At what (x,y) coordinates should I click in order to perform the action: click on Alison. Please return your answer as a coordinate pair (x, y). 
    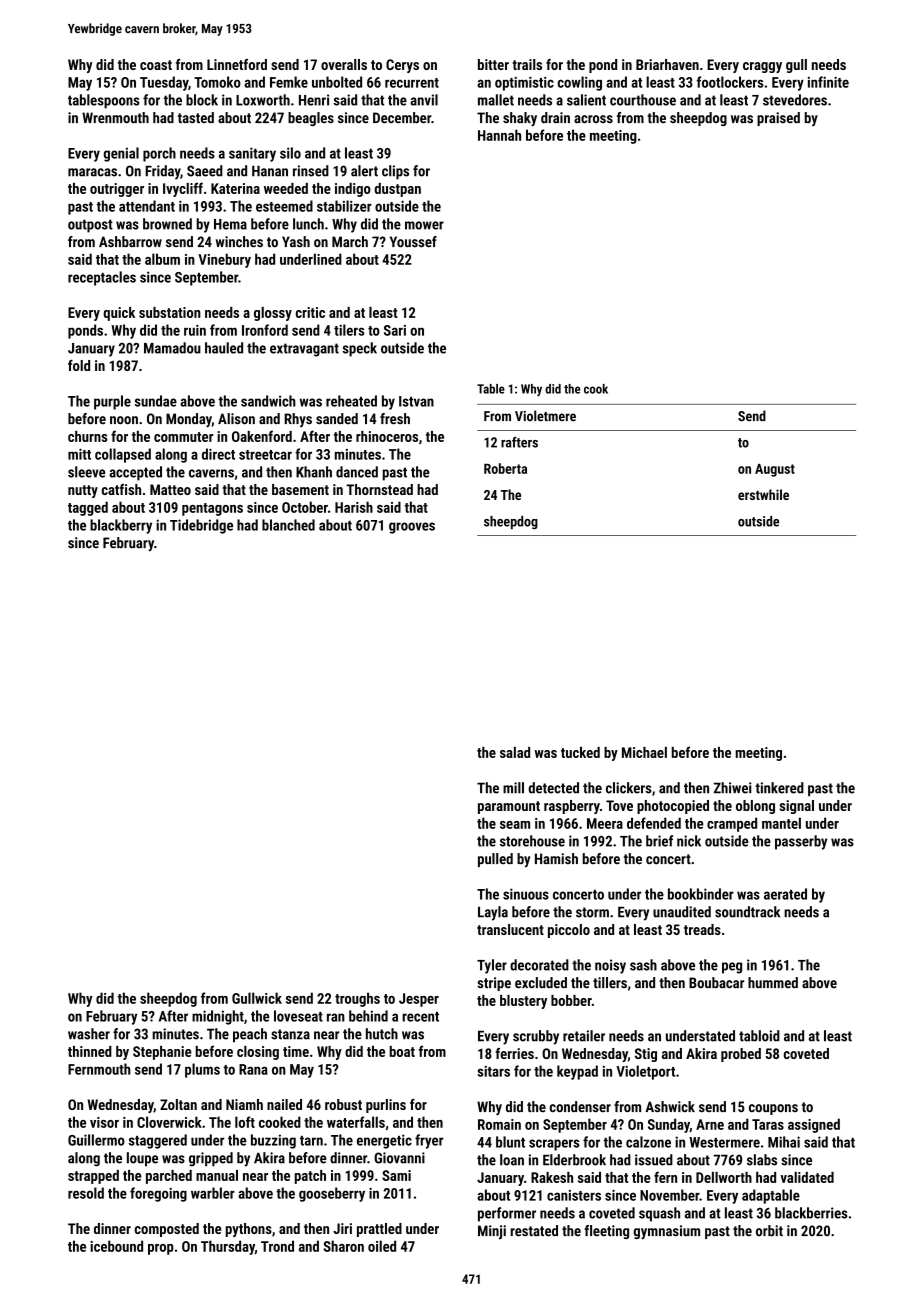
    Looking at the image, I should click on (236, 419).
